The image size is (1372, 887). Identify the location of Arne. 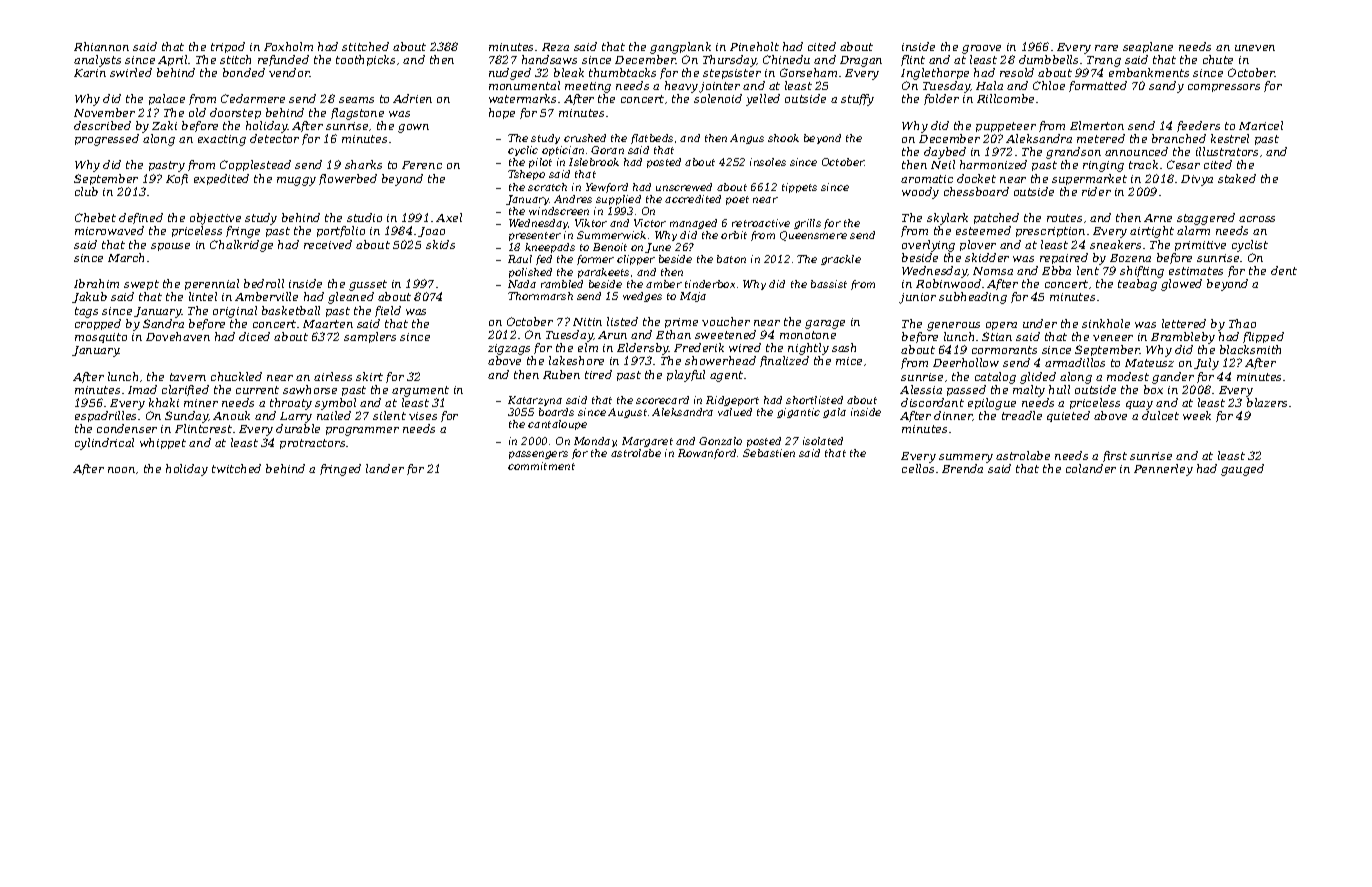
(1158, 218).
